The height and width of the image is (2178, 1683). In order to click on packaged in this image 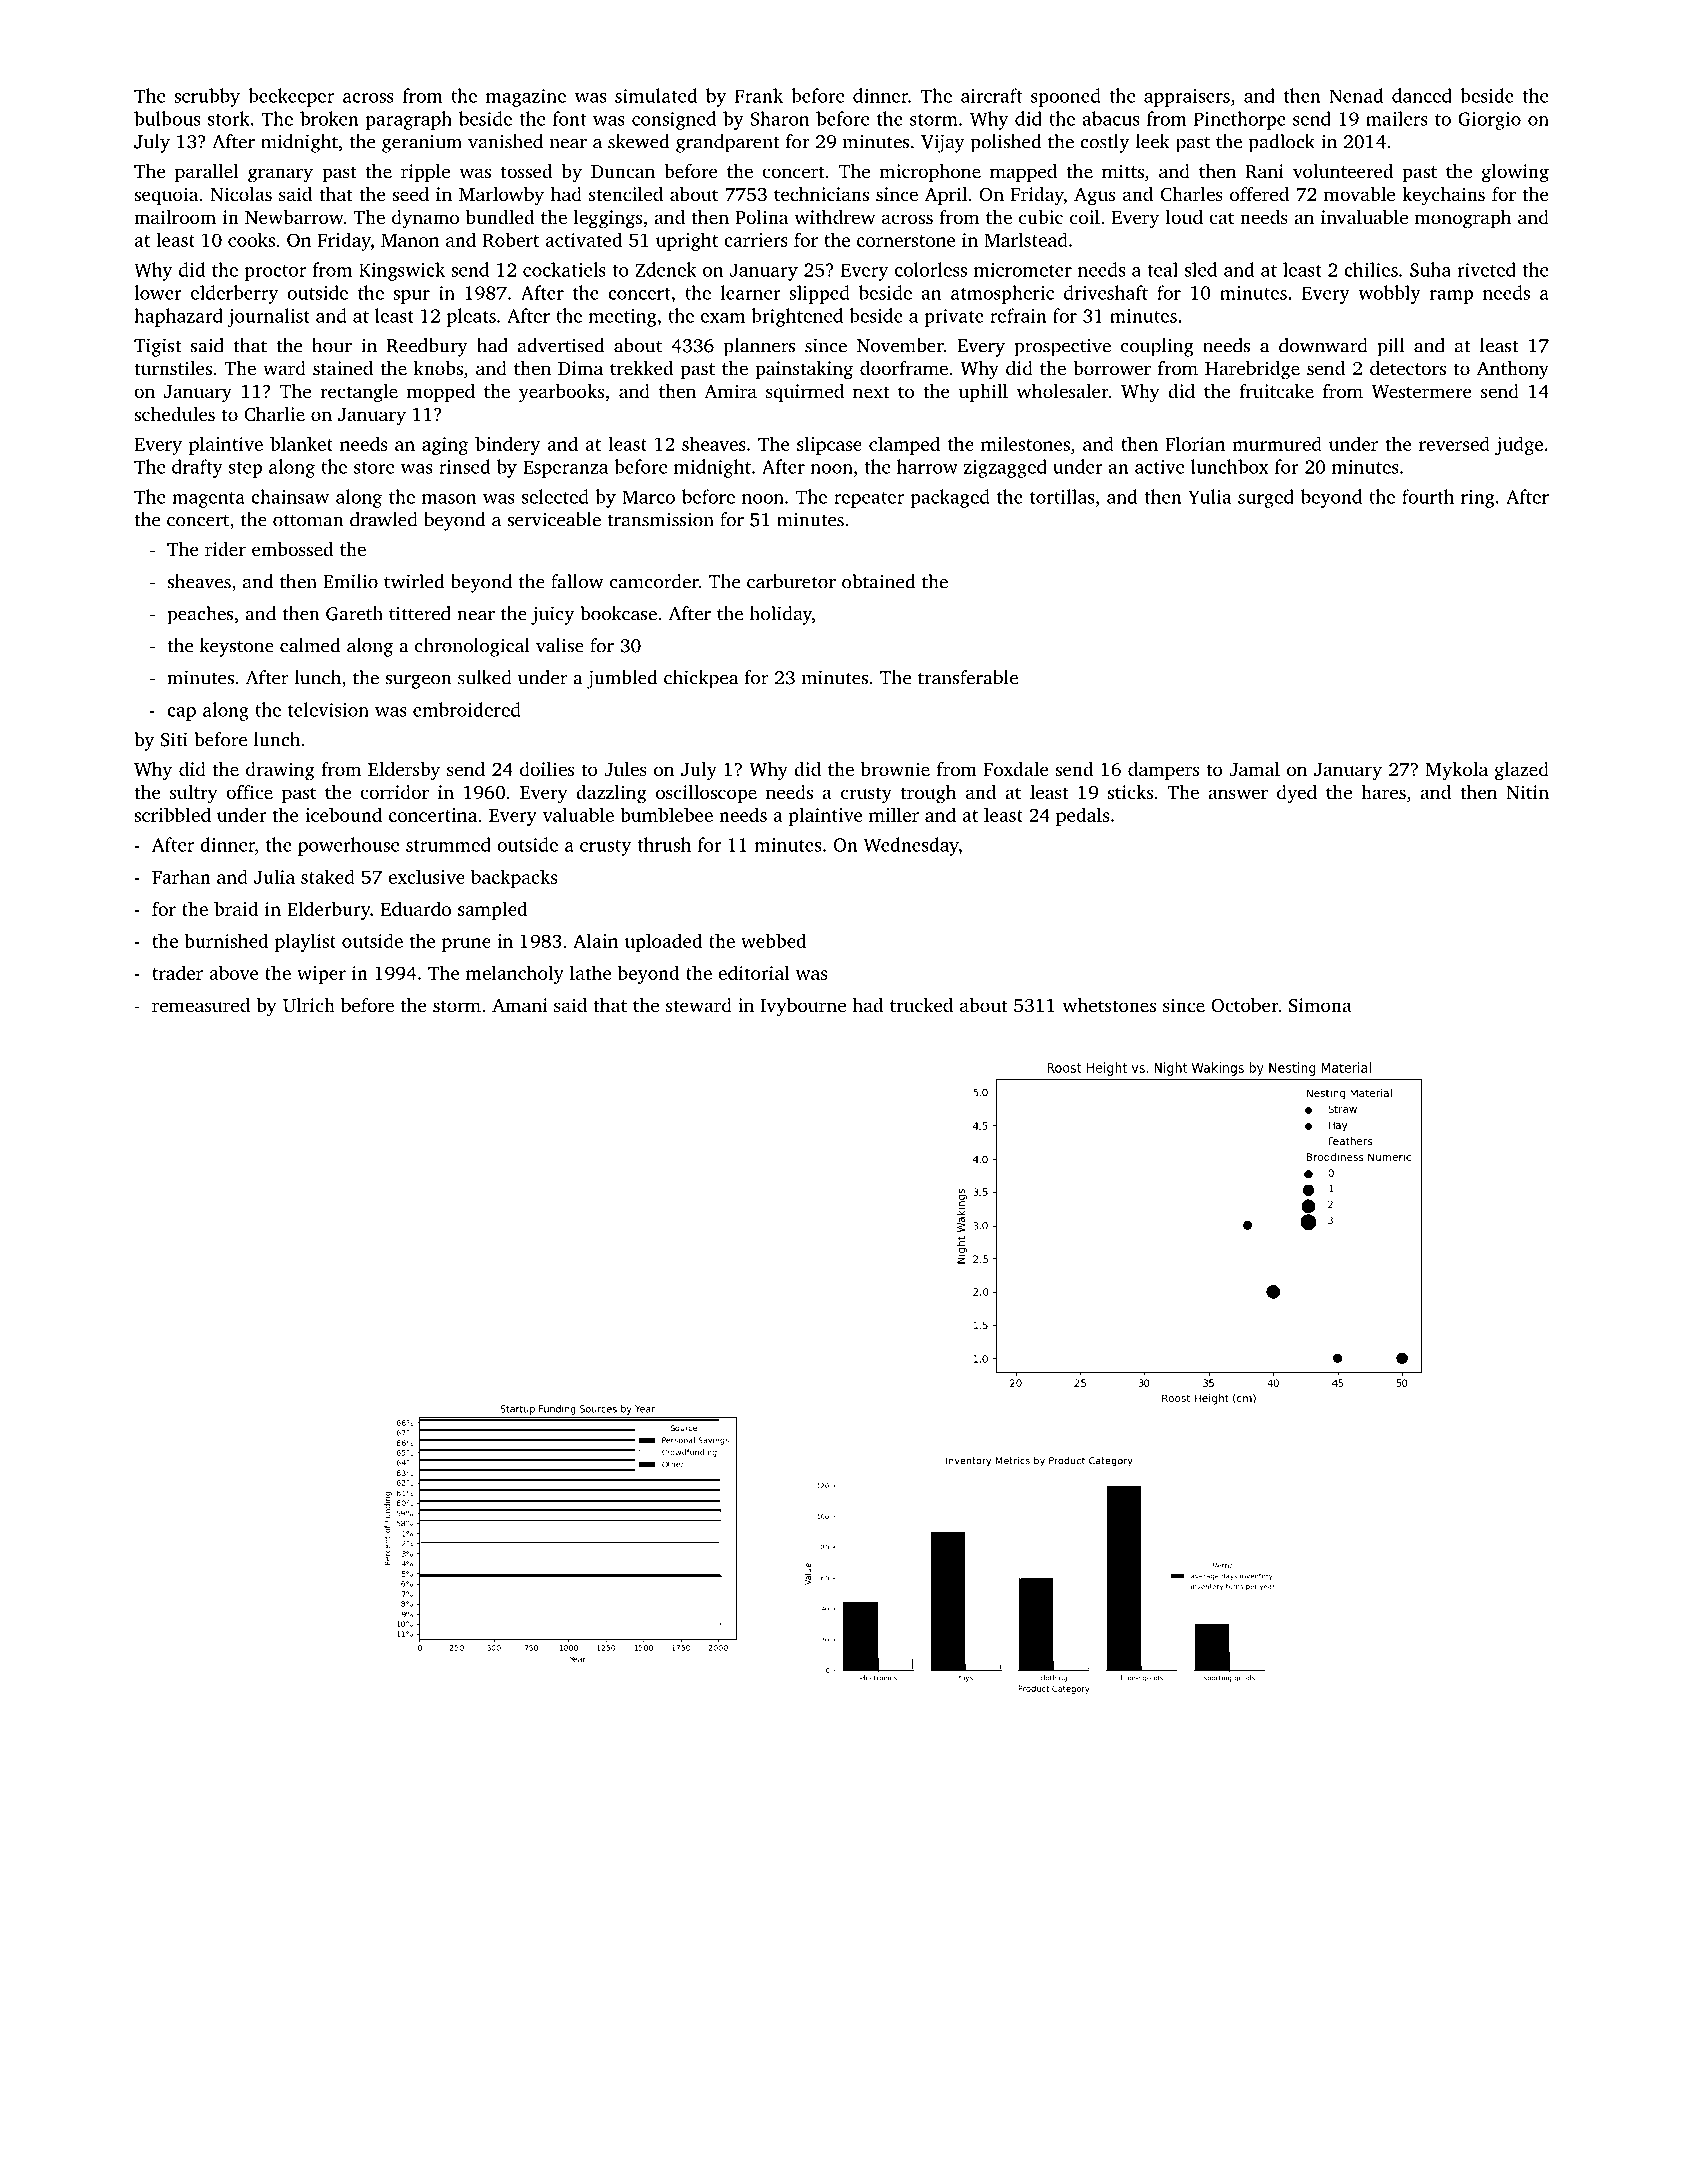, I will do `click(950, 498)`.
